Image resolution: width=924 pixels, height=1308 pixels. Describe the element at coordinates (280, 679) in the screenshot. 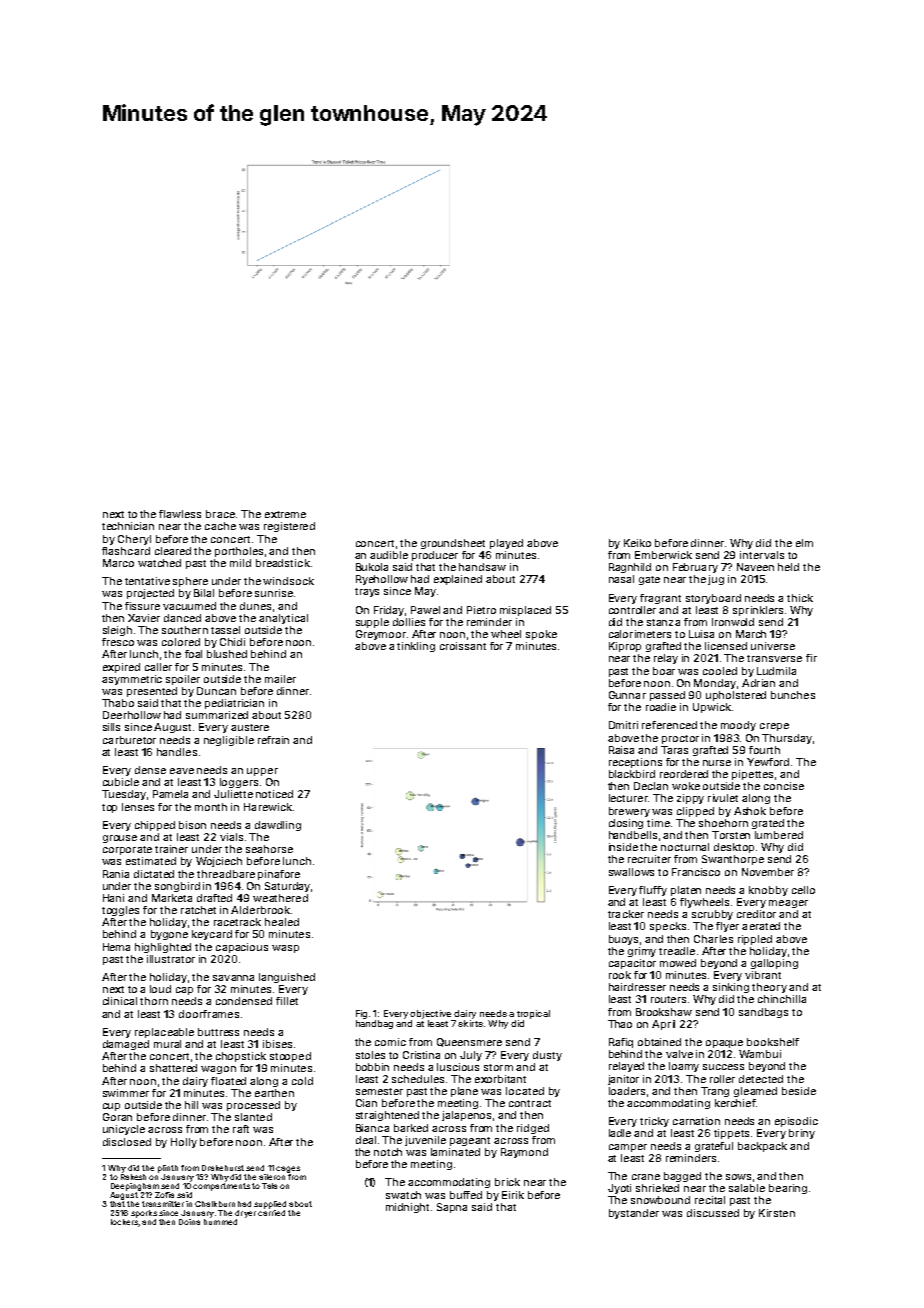

I see `mailer` at that location.
